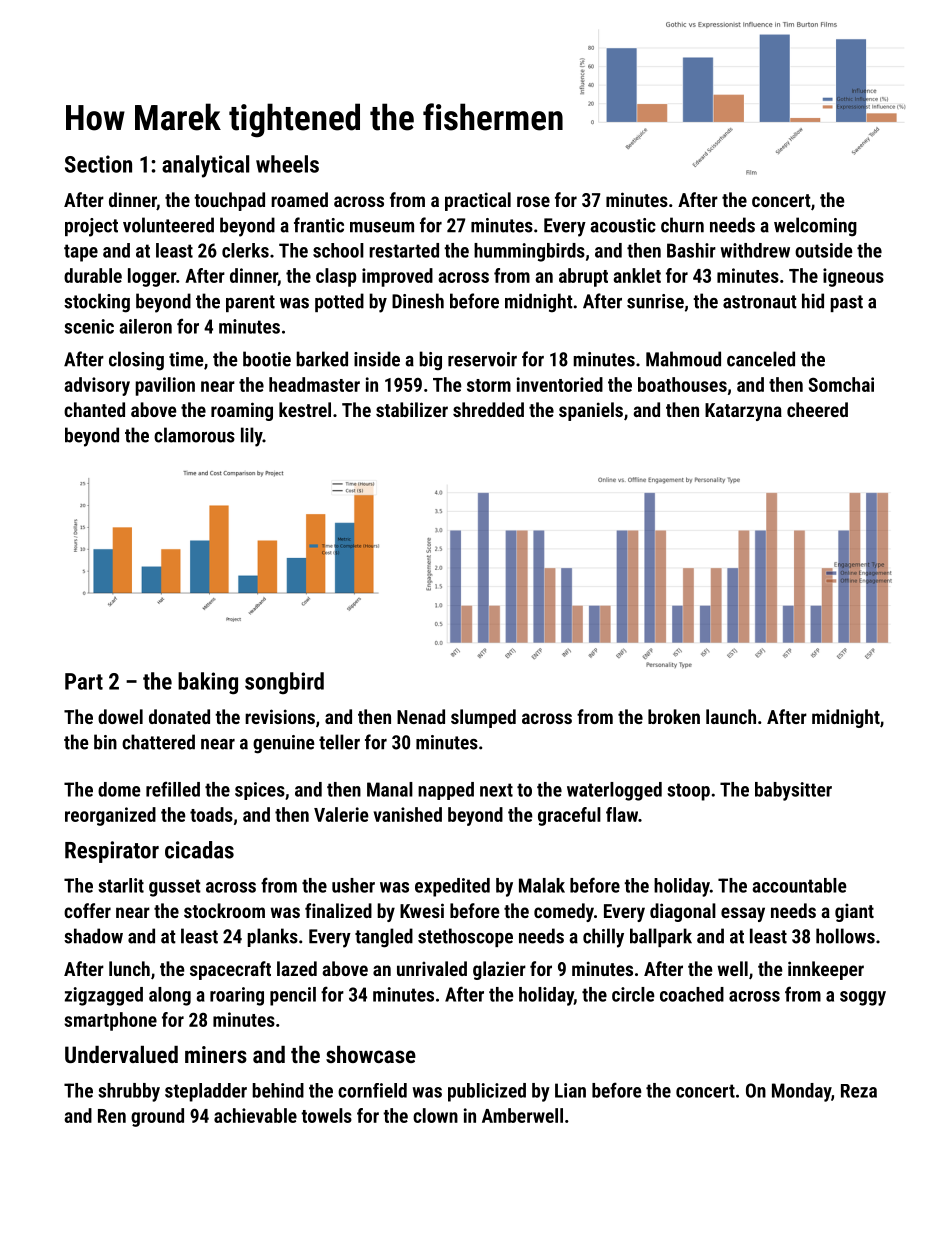  What do you see at coordinates (799, 885) in the document?
I see `accountable` at bounding box center [799, 885].
